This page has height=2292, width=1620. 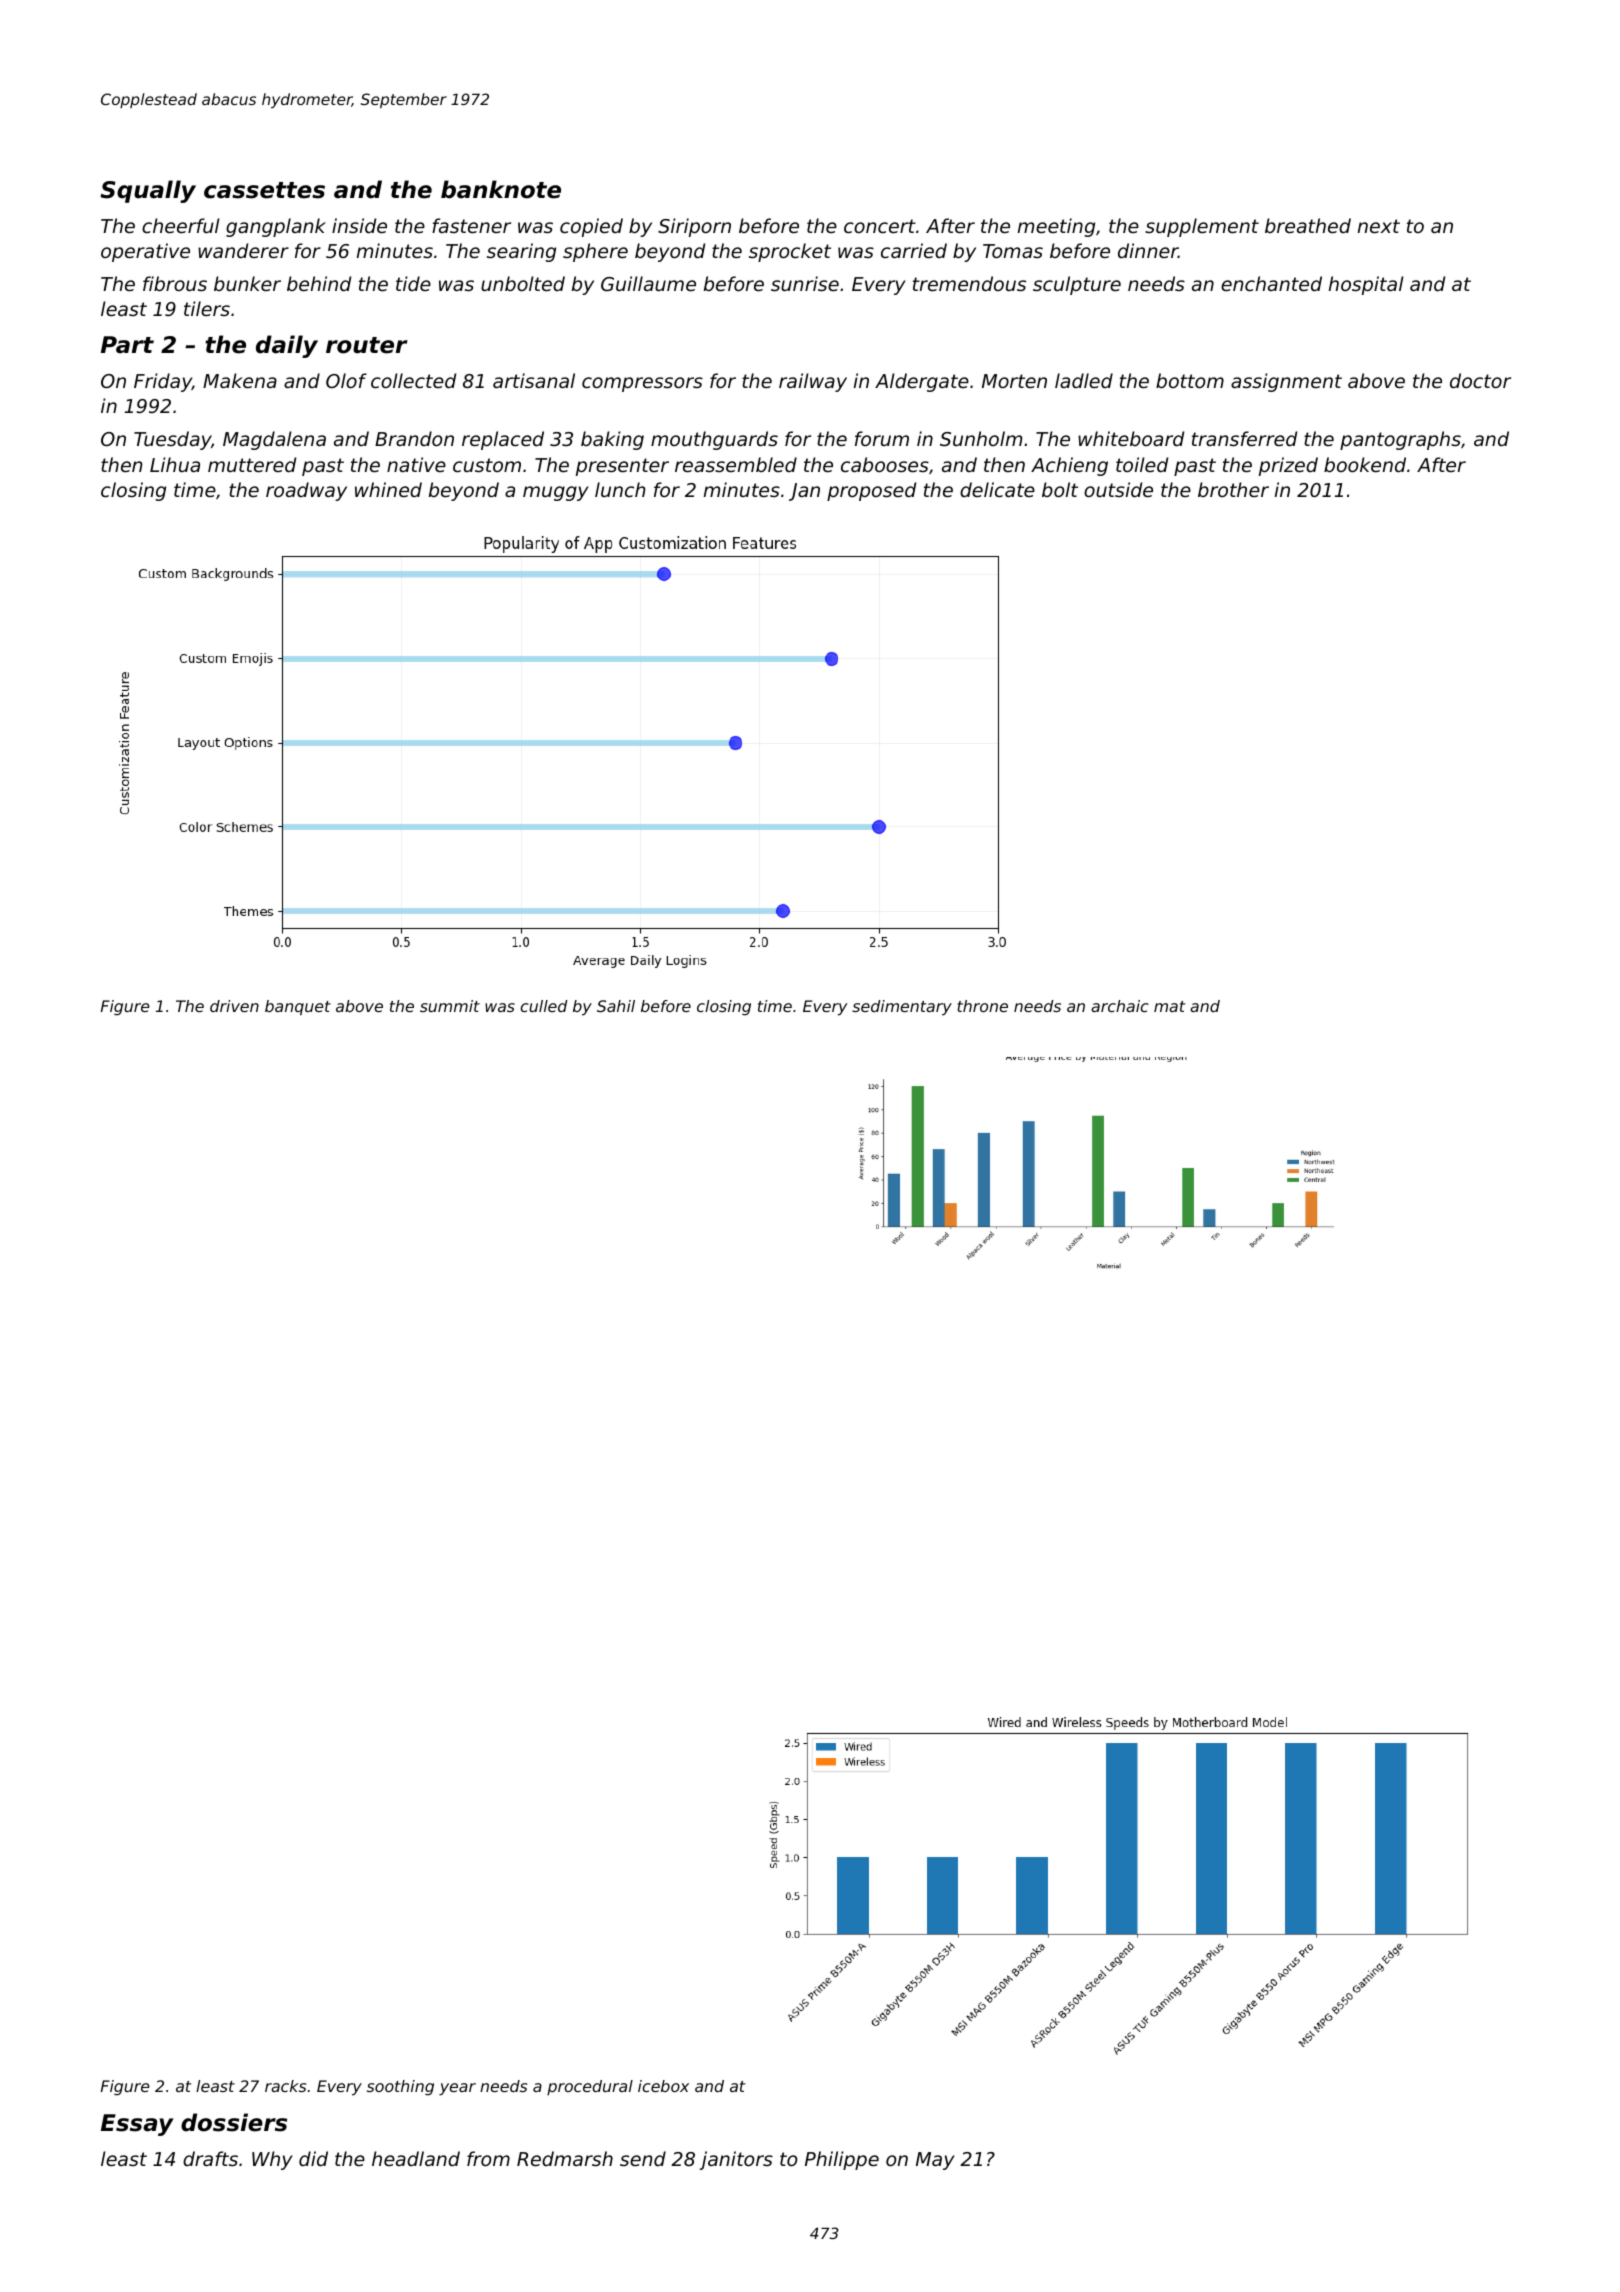 I want to click on bunker, so click(x=247, y=283).
